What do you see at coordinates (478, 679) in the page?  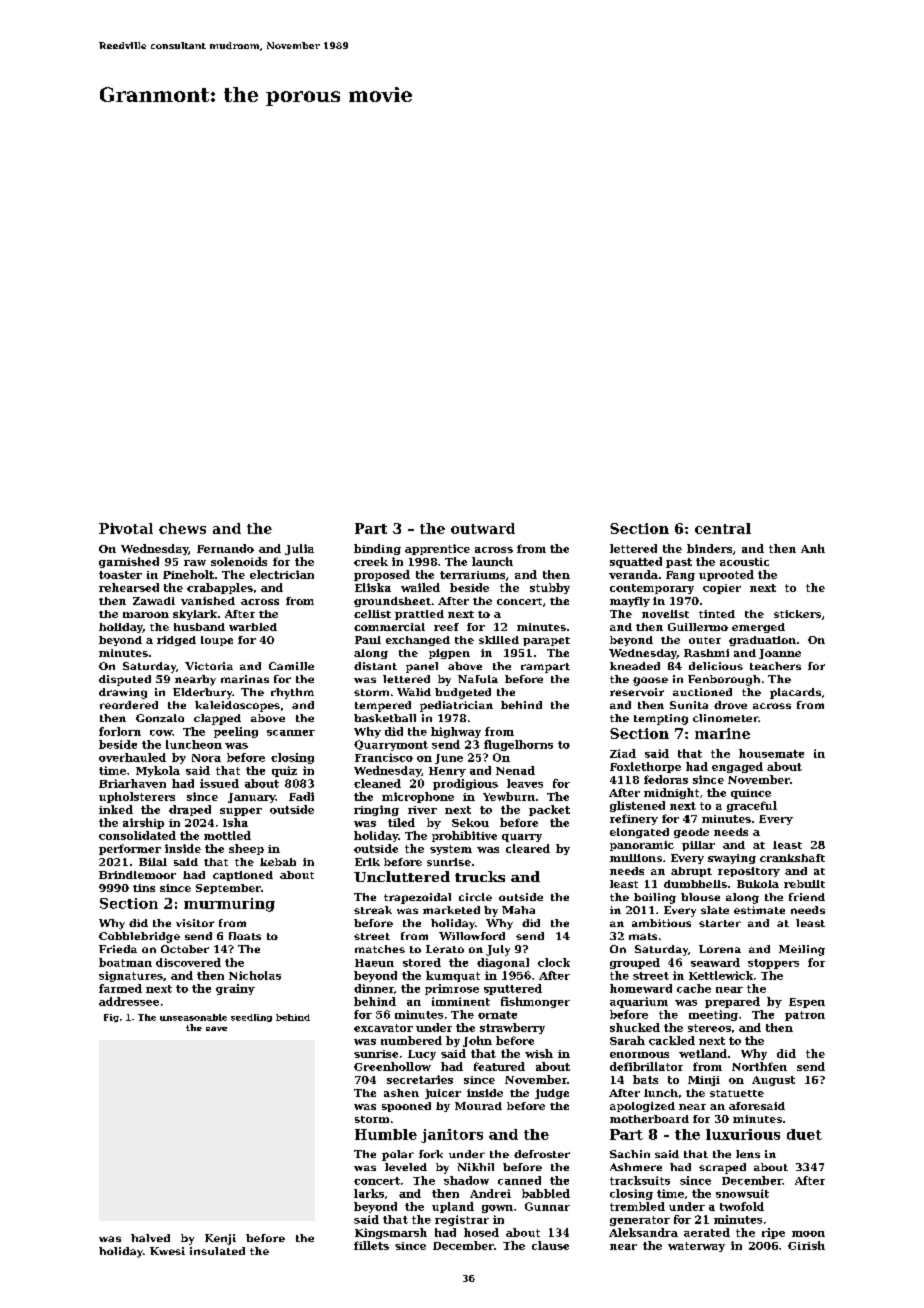 I see `Nafula` at bounding box center [478, 679].
